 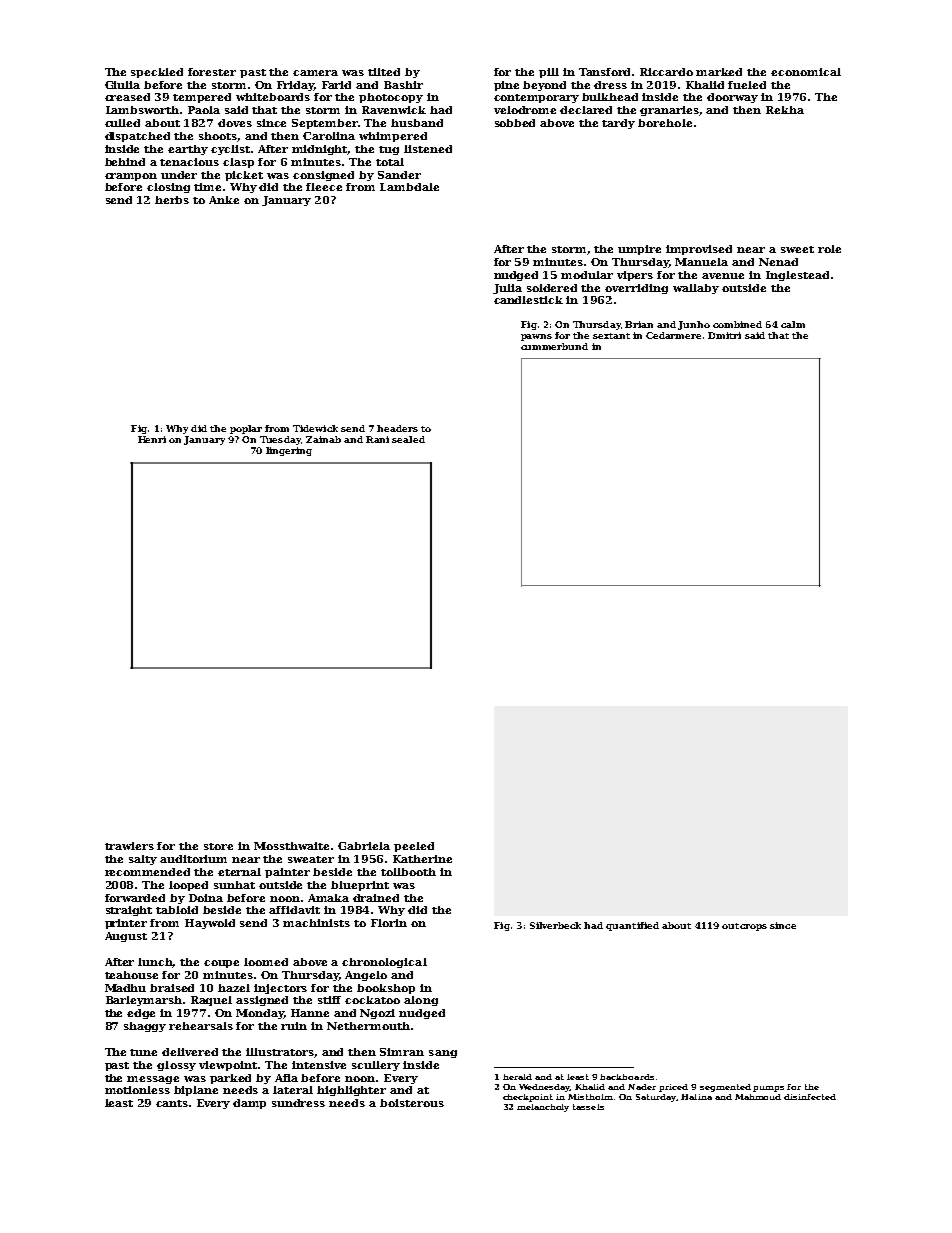 I want to click on pumps, so click(x=768, y=1089).
